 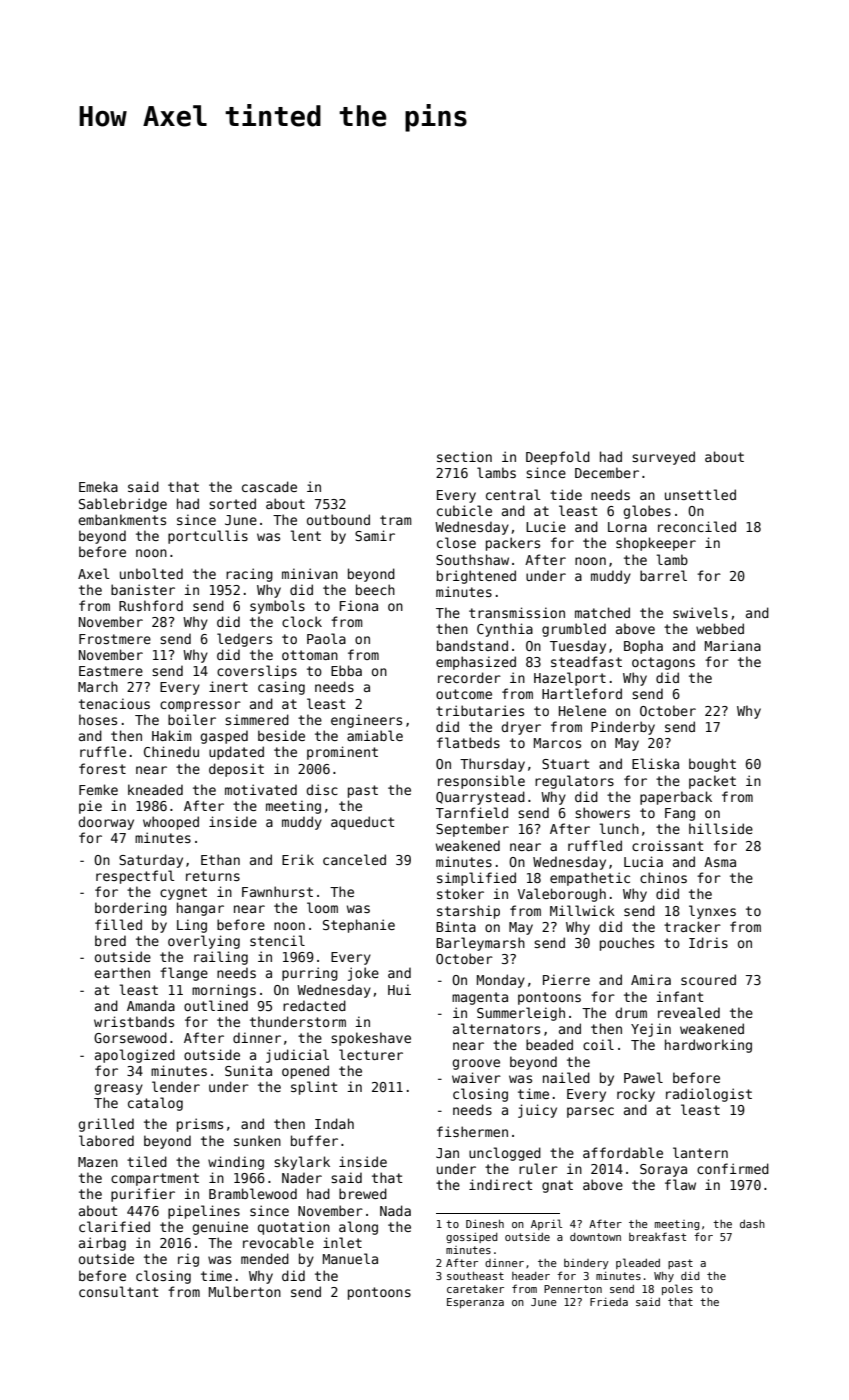 I want to click on unsettled, so click(x=700, y=494).
